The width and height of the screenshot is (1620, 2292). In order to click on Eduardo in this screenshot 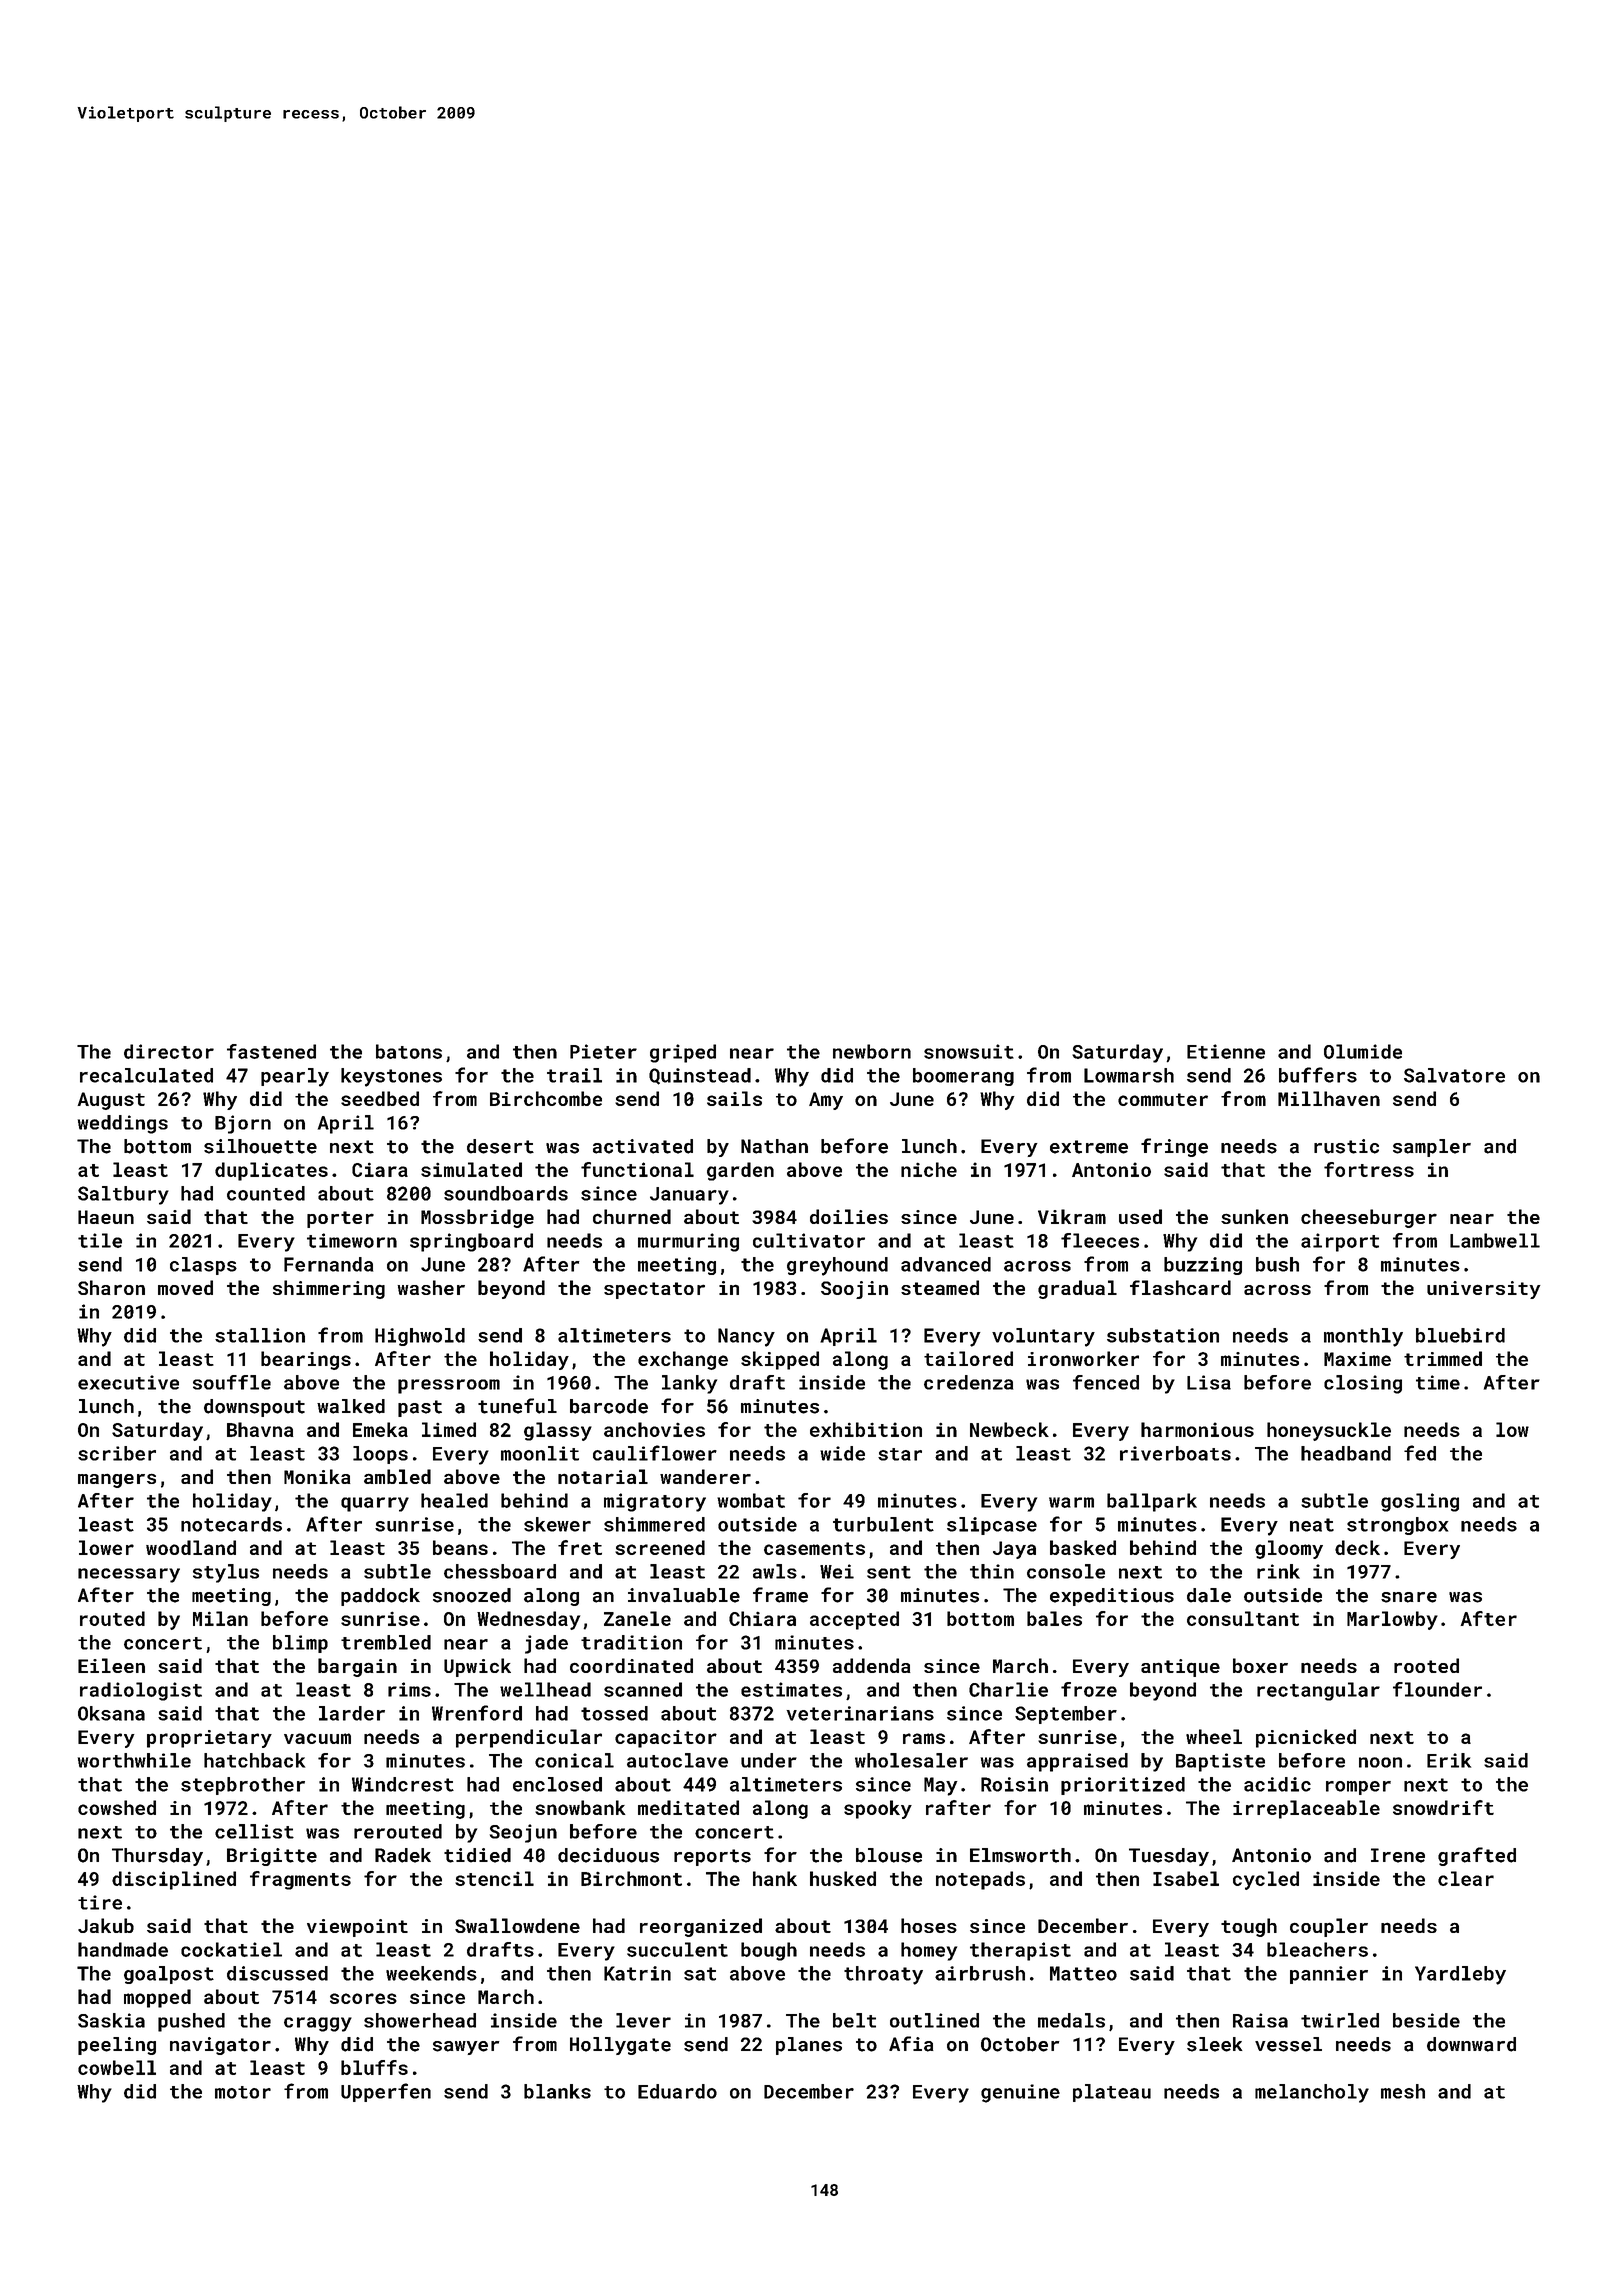, I will do `click(677, 2091)`.
